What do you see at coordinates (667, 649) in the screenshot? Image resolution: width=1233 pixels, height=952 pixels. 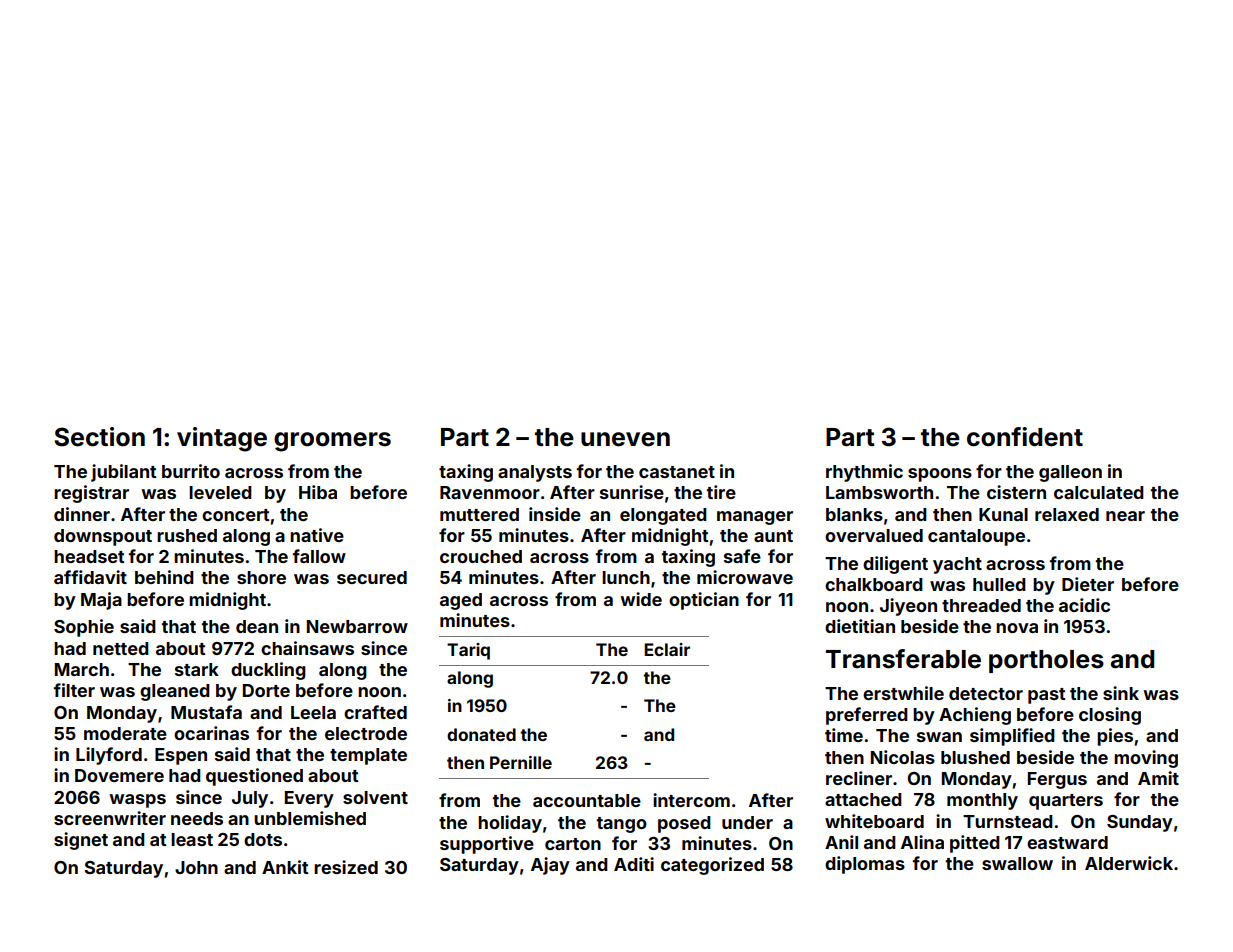 I see `Eclair` at bounding box center [667, 649].
